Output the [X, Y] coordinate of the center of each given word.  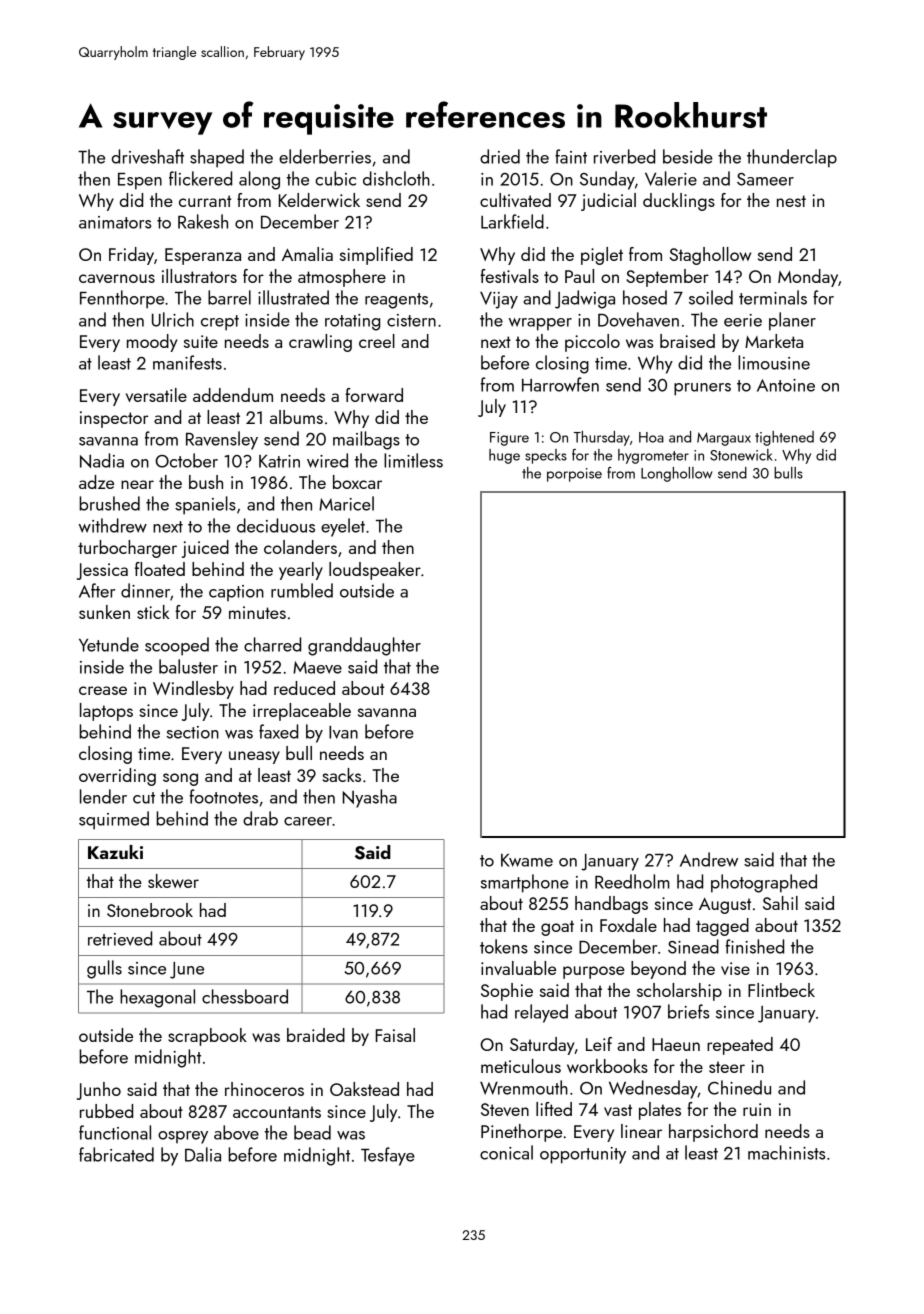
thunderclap [792, 158]
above [236, 1132]
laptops [106, 712]
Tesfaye [388, 1156]
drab [260, 818]
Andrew [709, 859]
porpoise [574, 475]
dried [500, 156]
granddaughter [364, 646]
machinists [786, 1152]
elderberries [325, 156]
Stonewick [741, 455]
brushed [109, 503]
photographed [764, 883]
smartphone [525, 883]
